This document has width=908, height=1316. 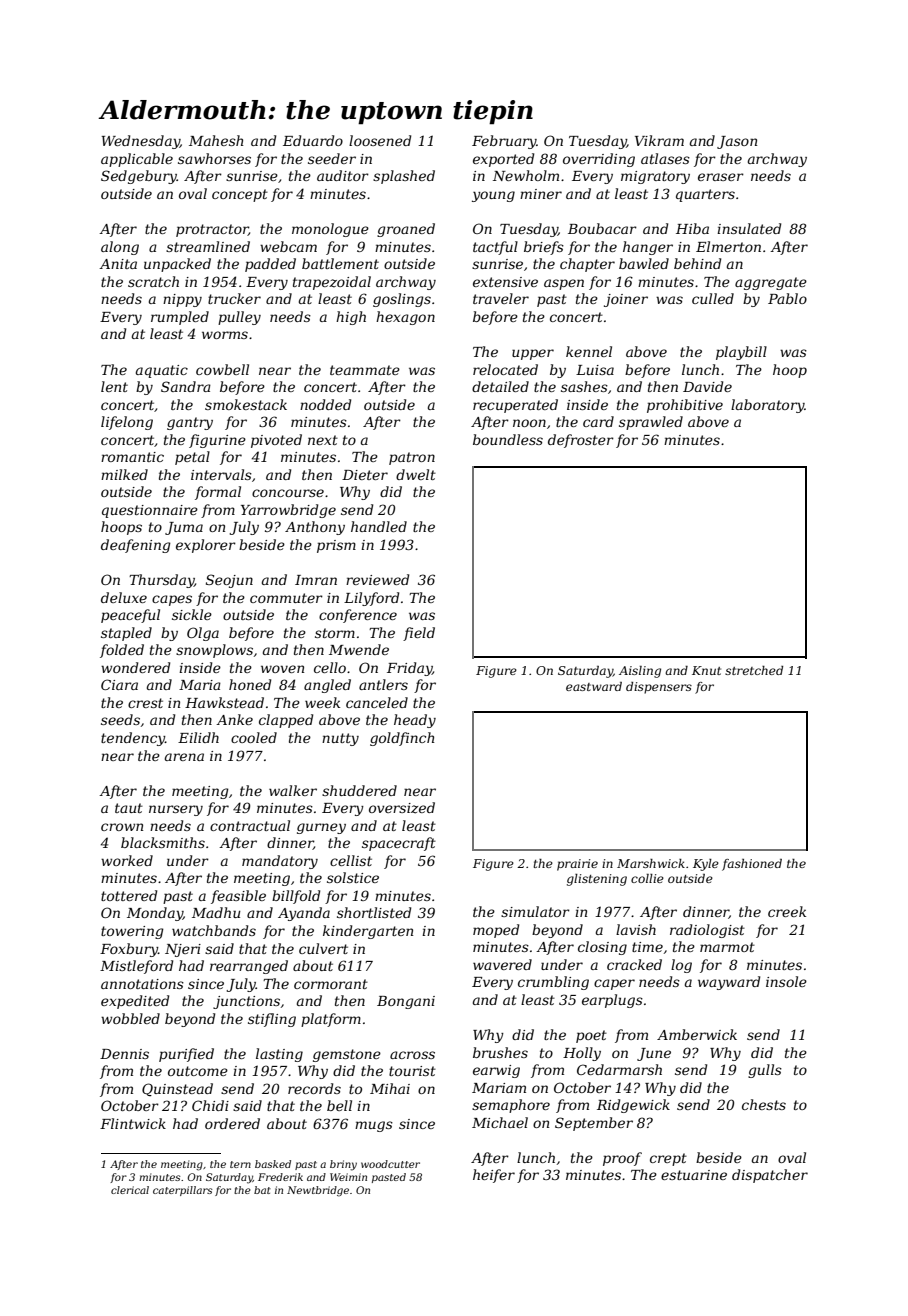 What do you see at coordinates (544, 248) in the document?
I see `briefs` at bounding box center [544, 248].
